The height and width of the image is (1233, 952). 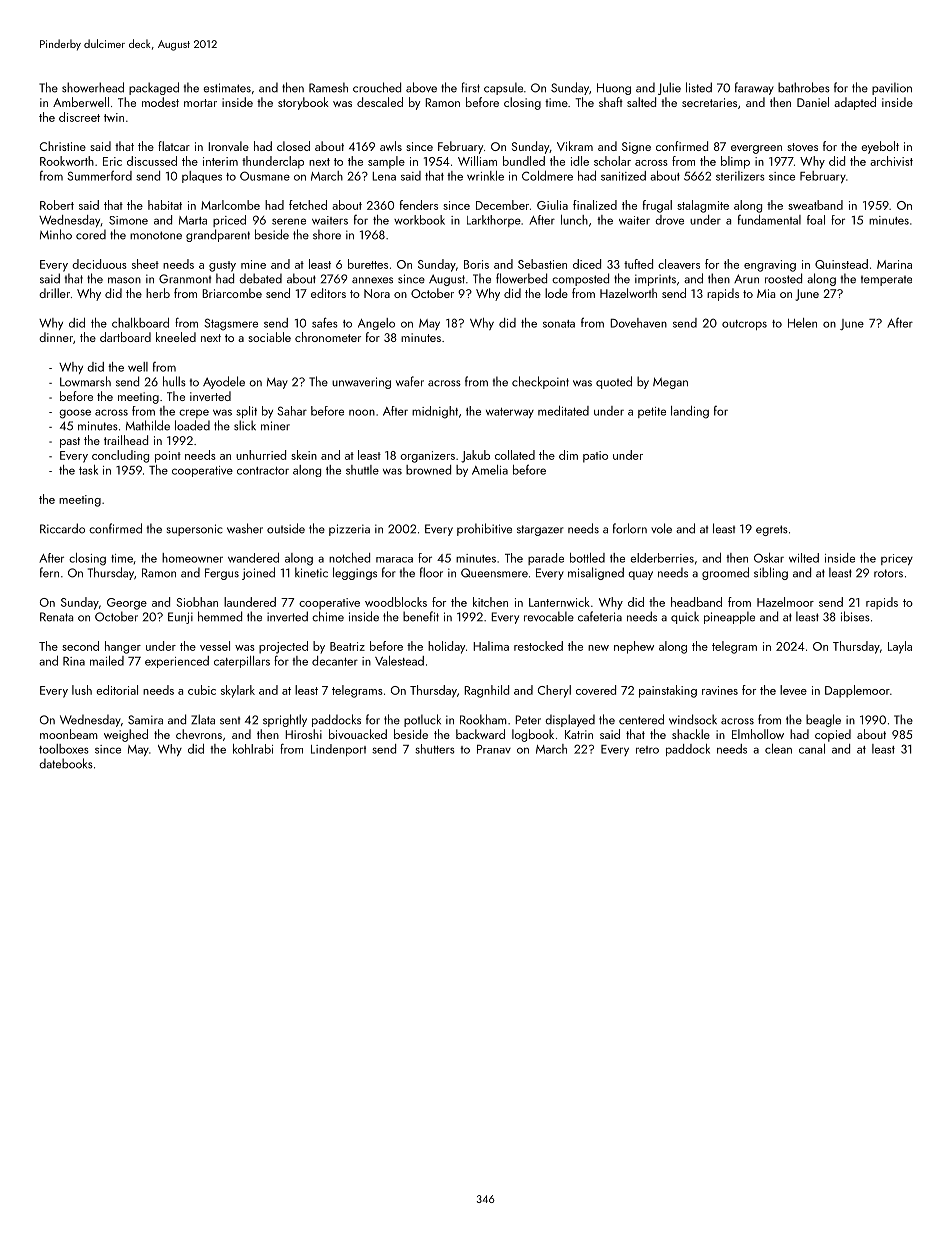 I want to click on listed, so click(x=699, y=87).
